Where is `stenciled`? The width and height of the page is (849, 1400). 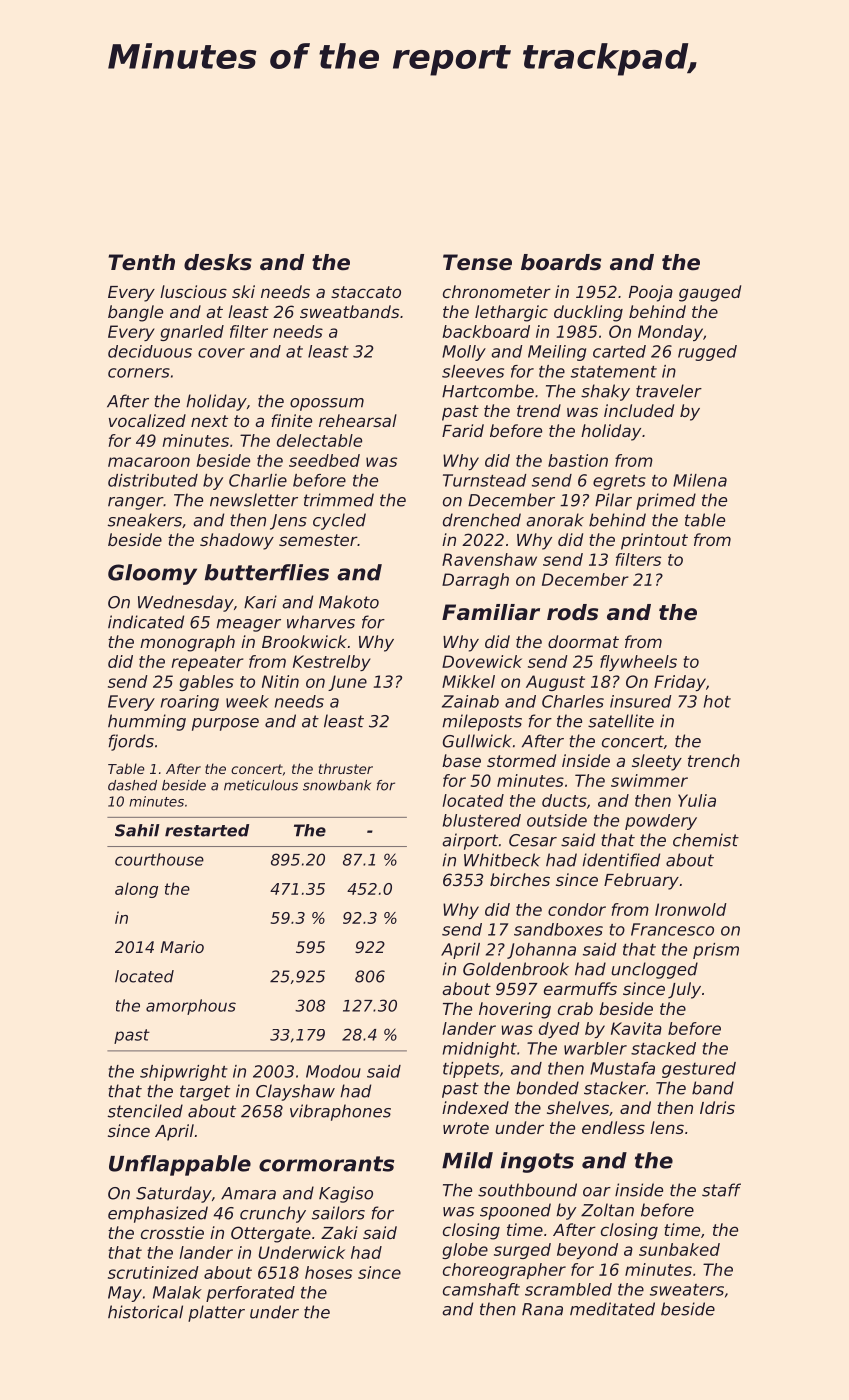 stenciled is located at coordinates (145, 1111).
